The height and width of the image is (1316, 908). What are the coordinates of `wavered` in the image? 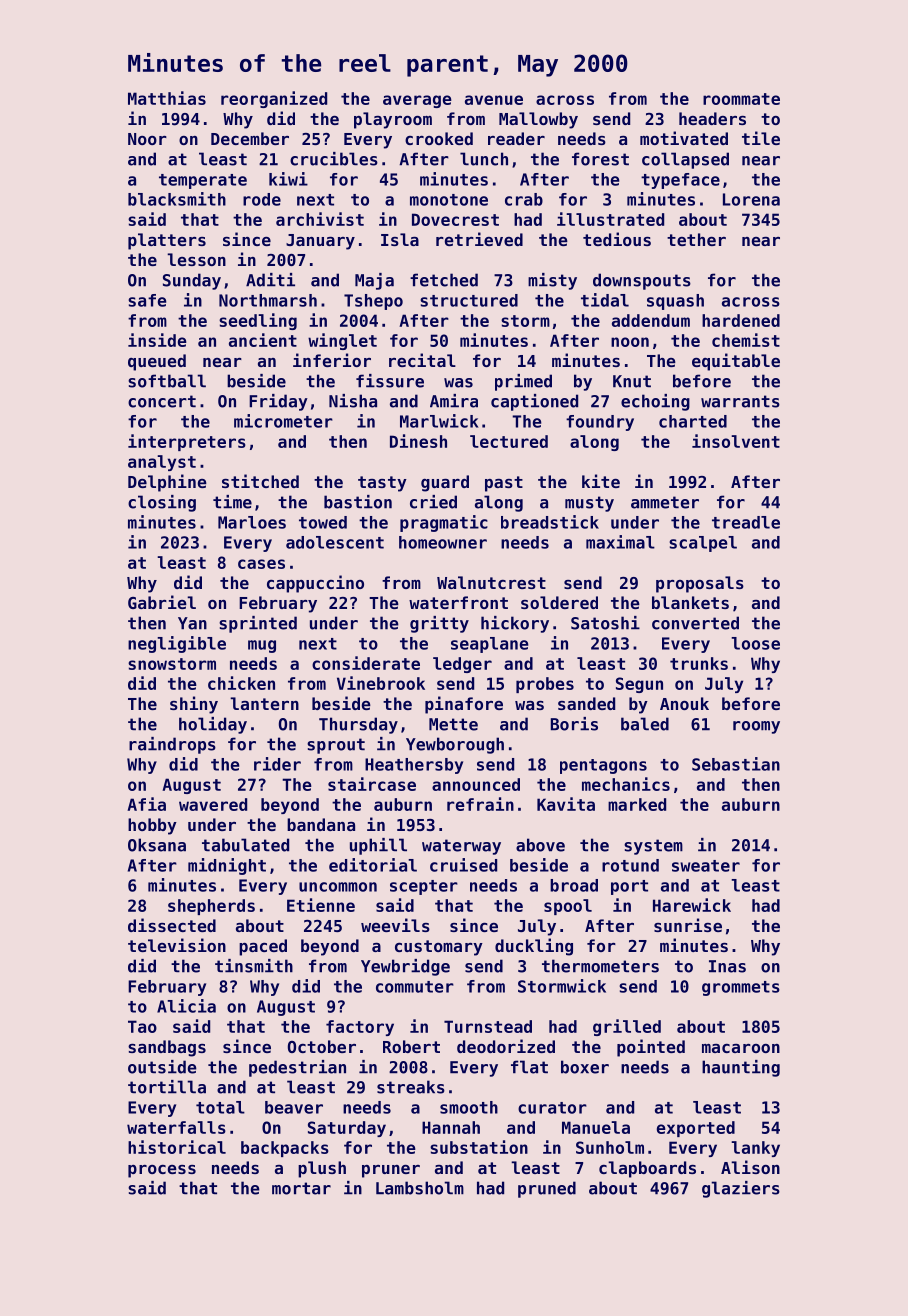 It's located at (213, 804).
